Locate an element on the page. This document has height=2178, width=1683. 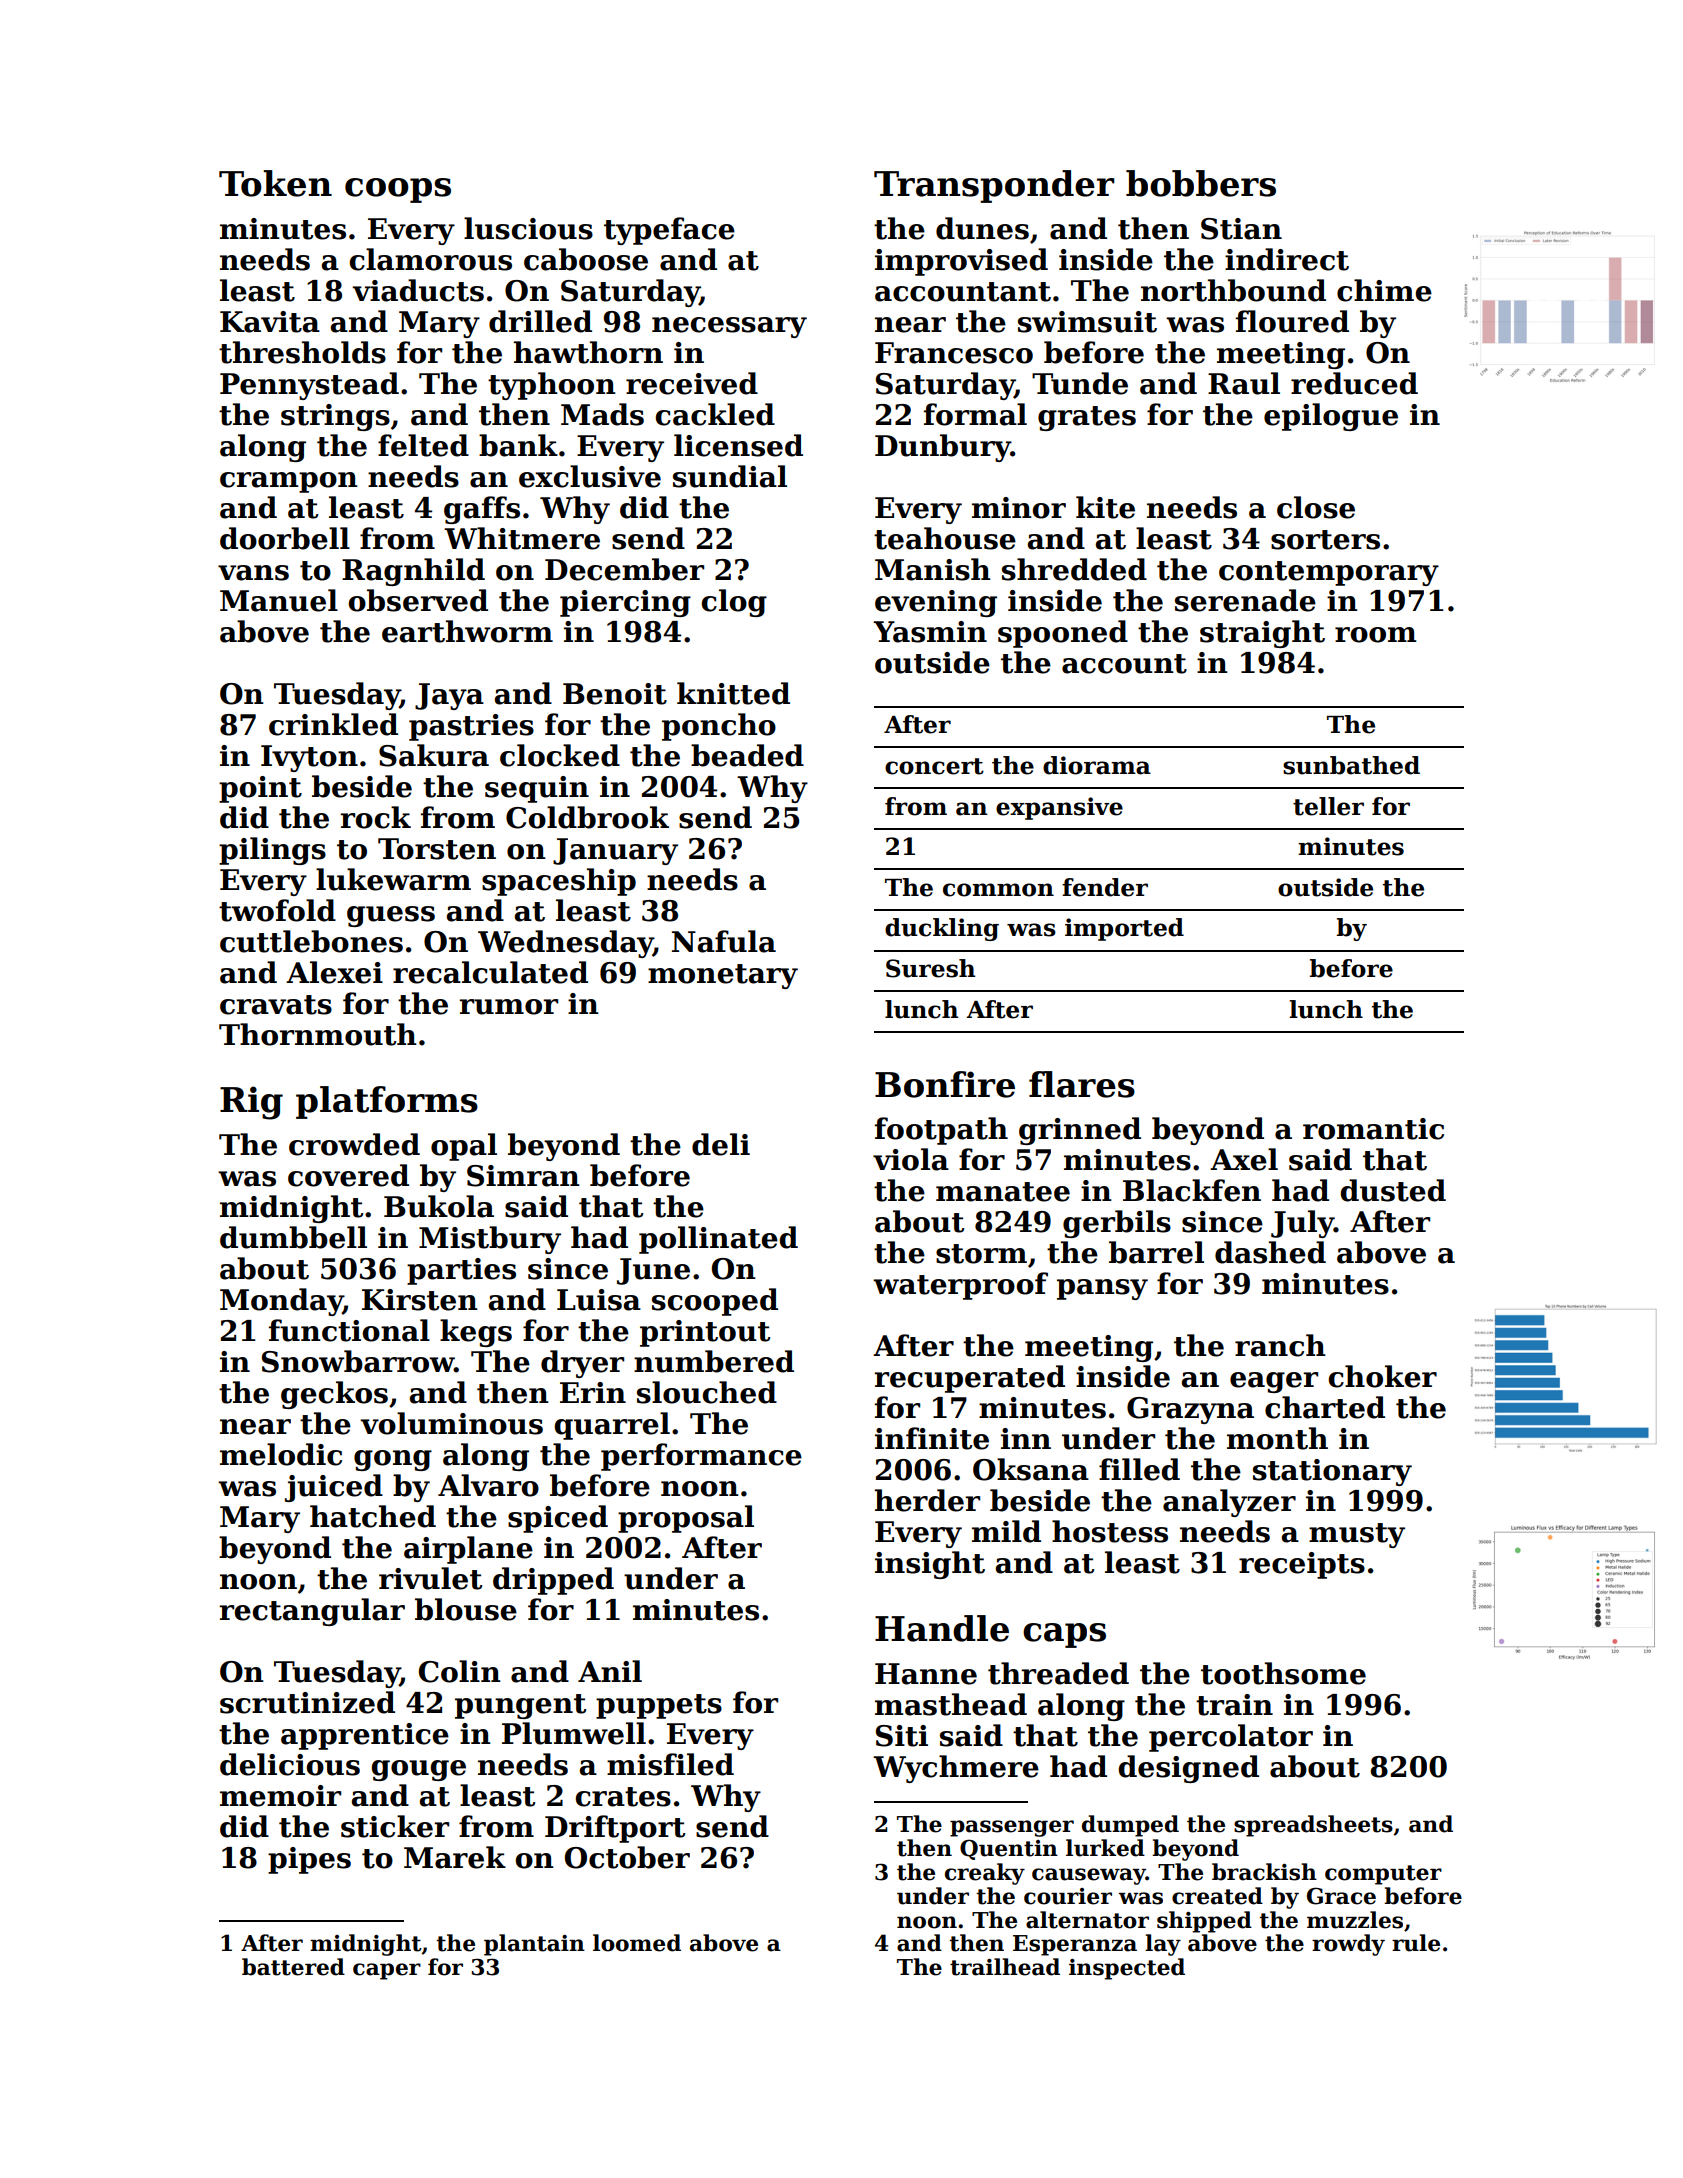
improvised is located at coordinates (961, 262).
